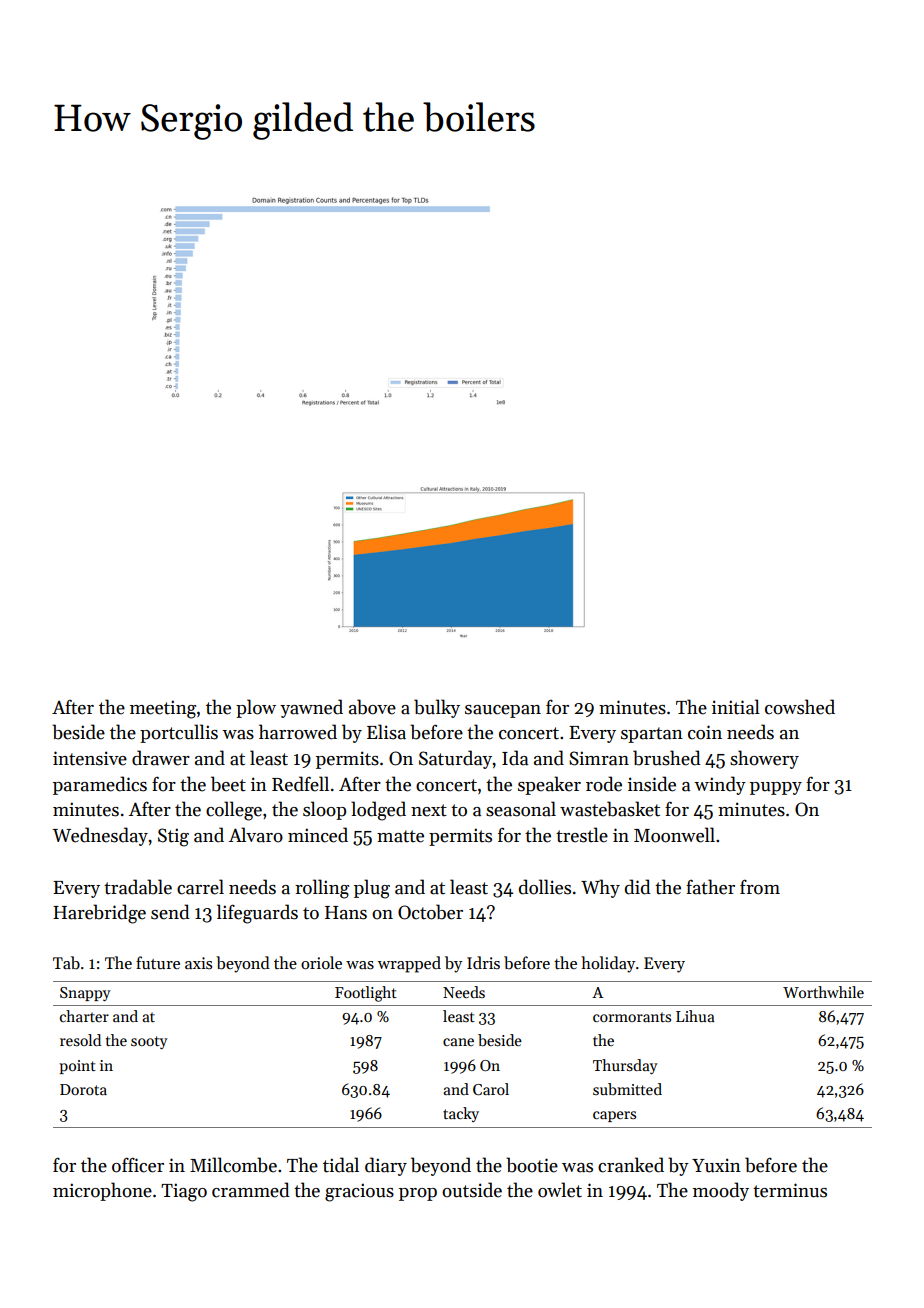 This screenshot has height=1308, width=924. Describe the element at coordinates (710, 887) in the screenshot. I see `father` at that location.
